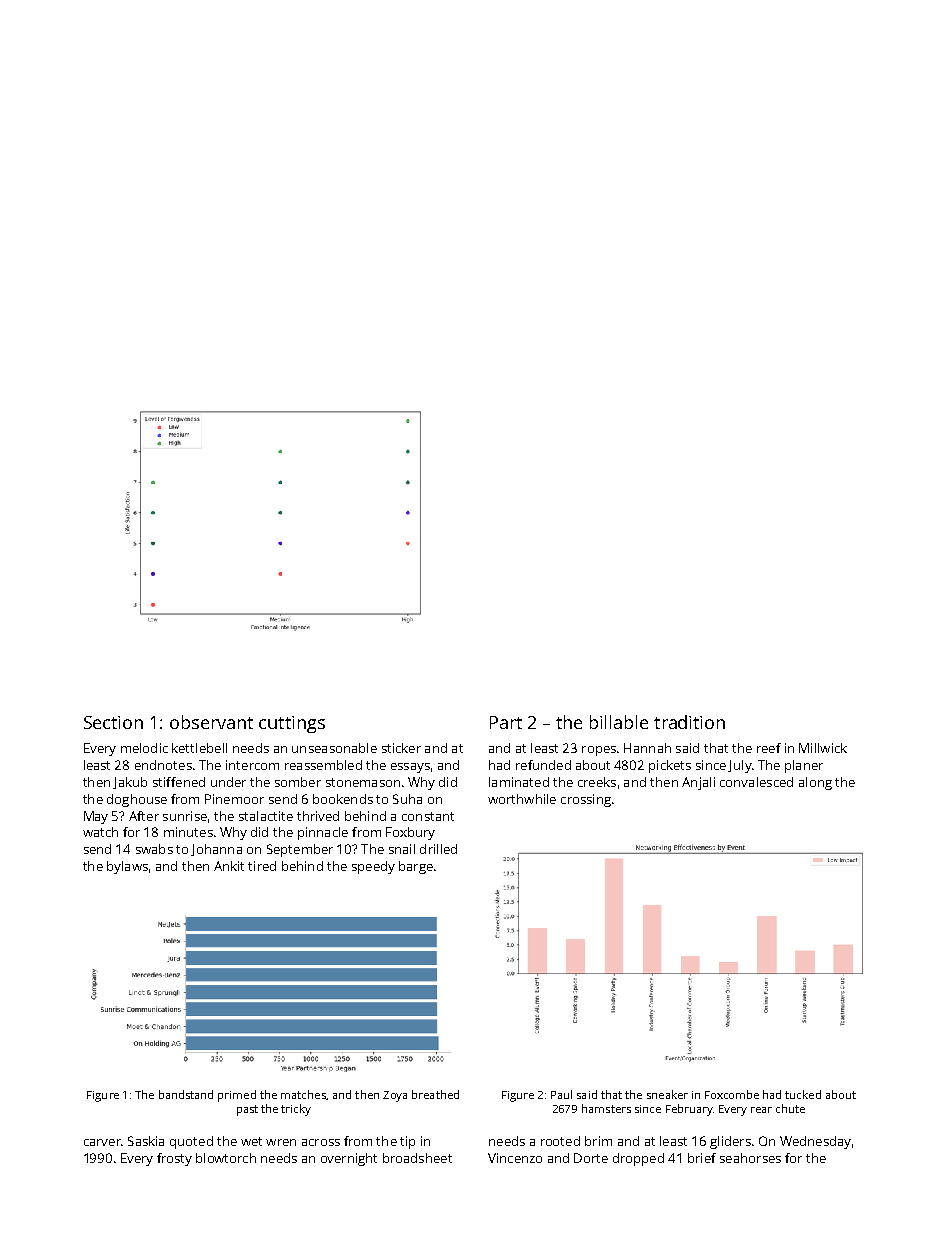 The height and width of the document is (1233, 952). I want to click on primed, so click(237, 1096).
